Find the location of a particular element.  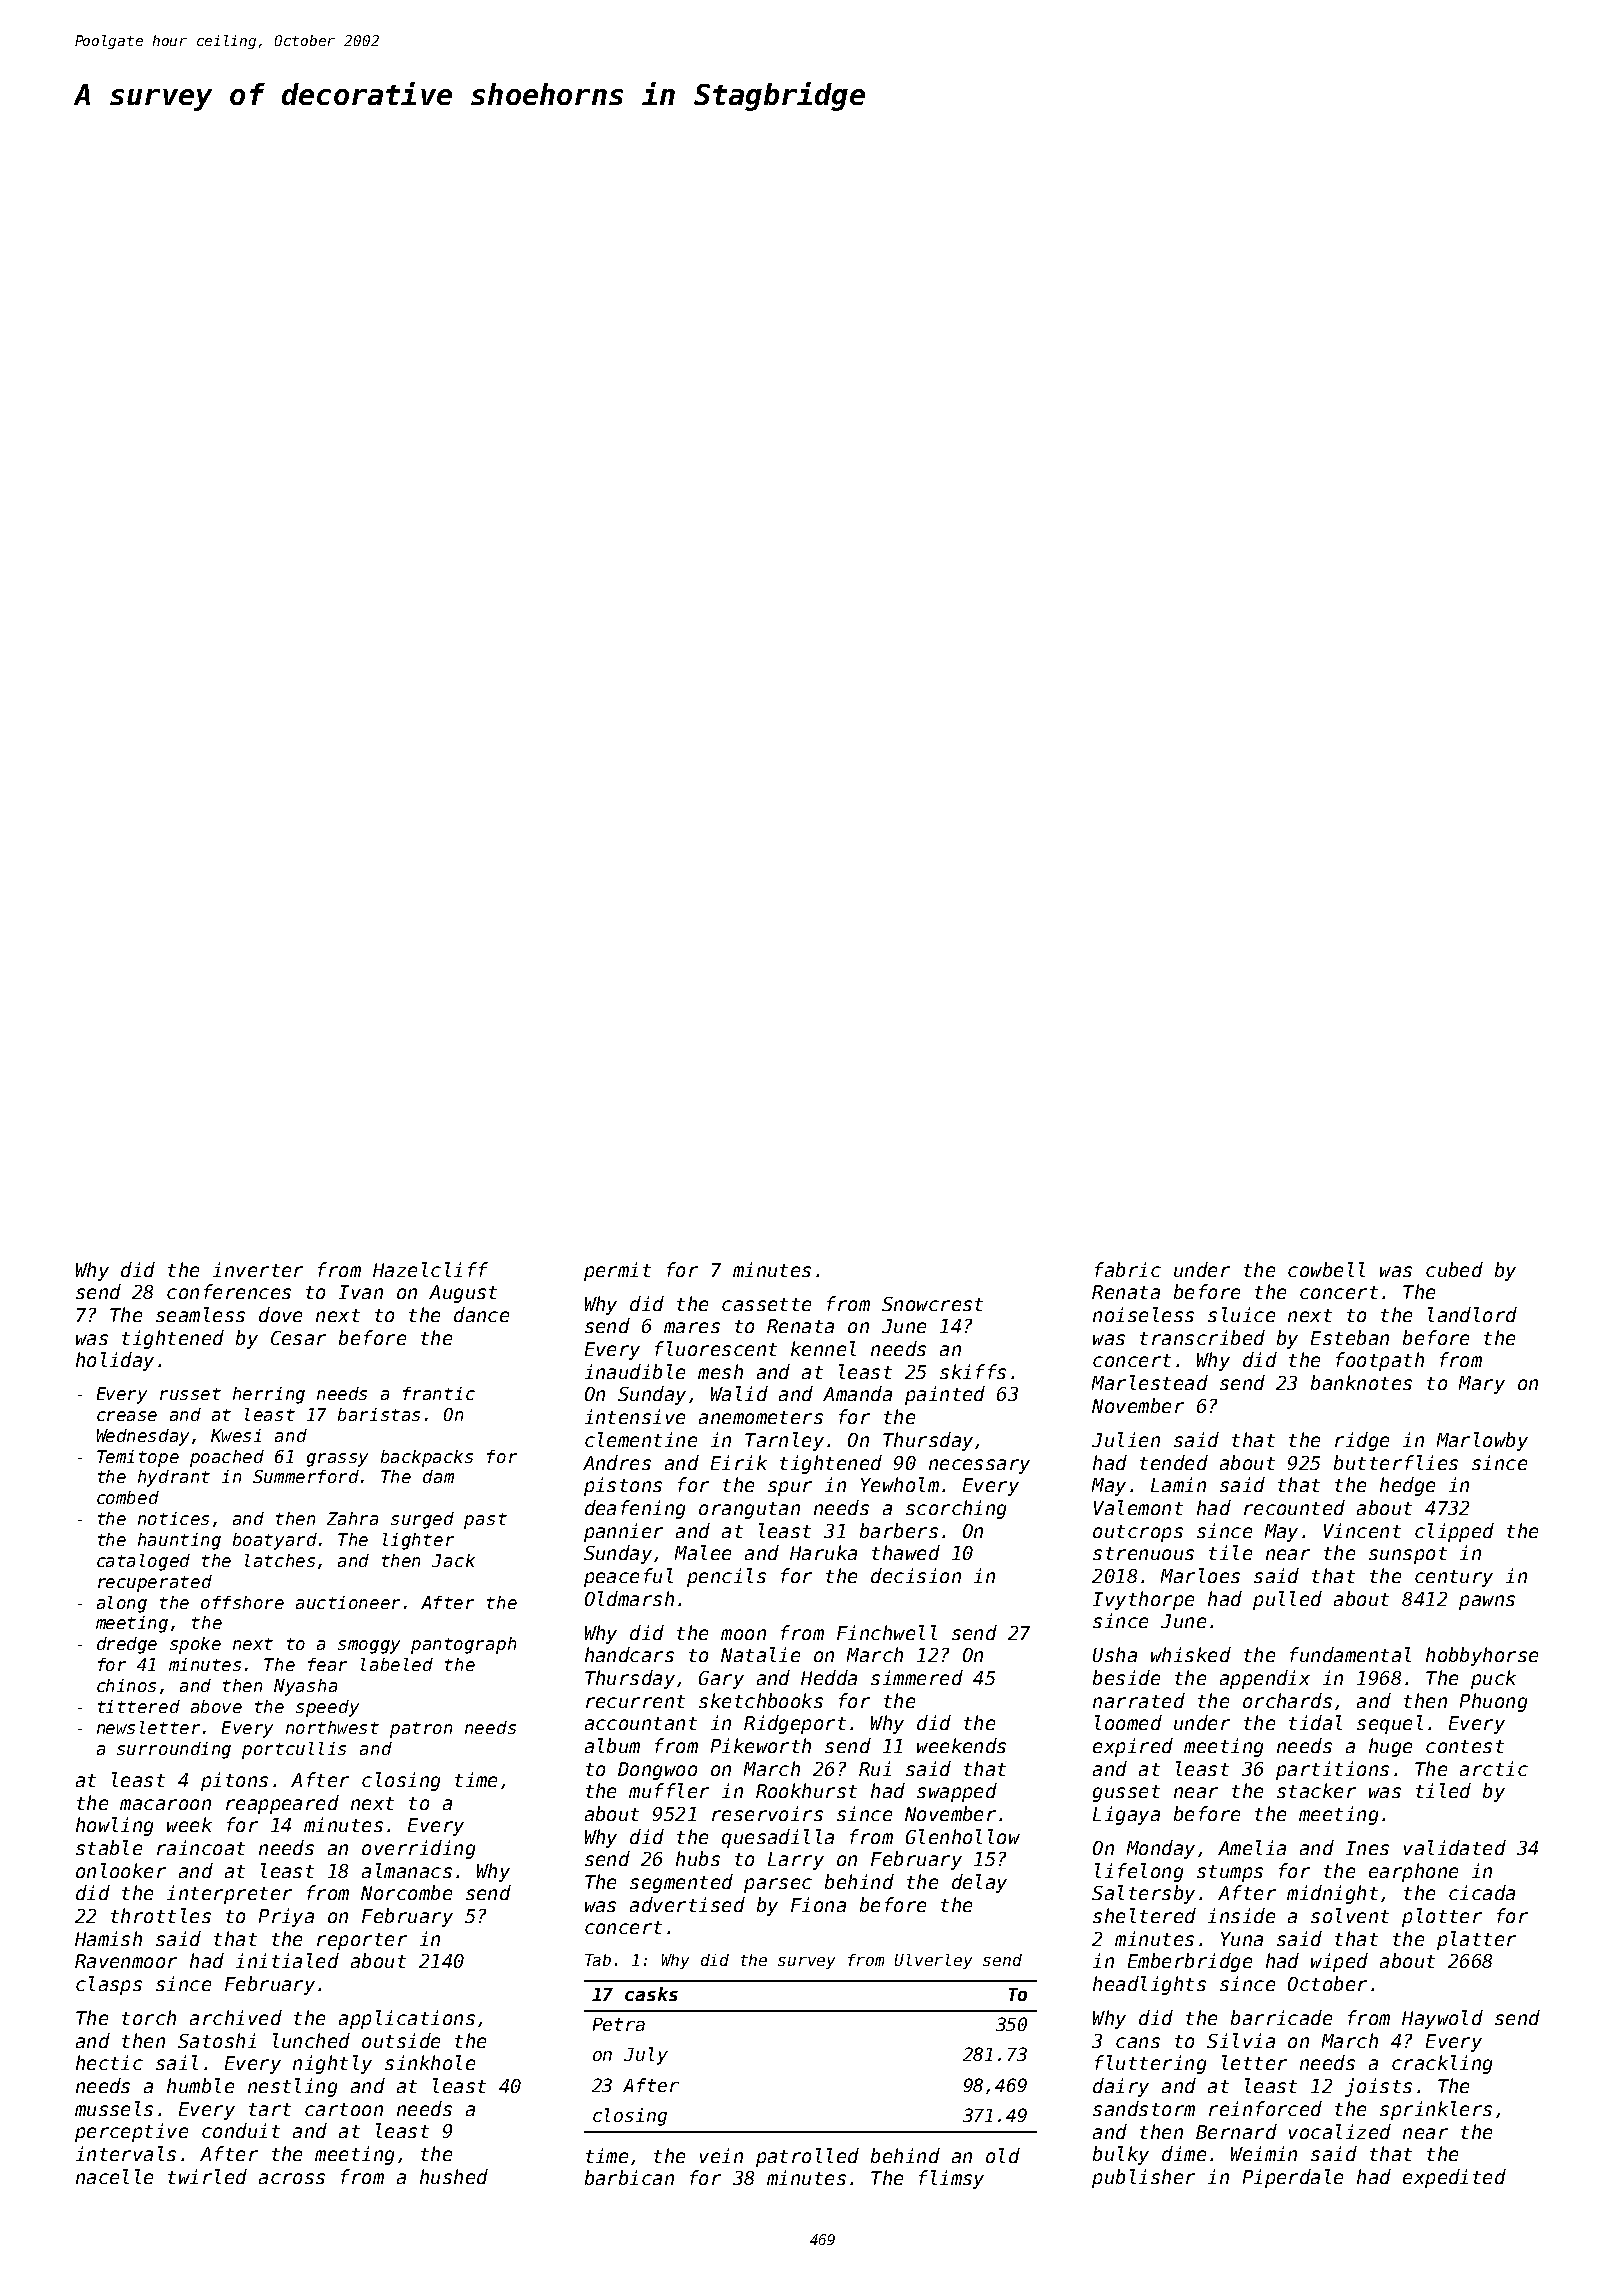

mussels is located at coordinates (114, 2108).
